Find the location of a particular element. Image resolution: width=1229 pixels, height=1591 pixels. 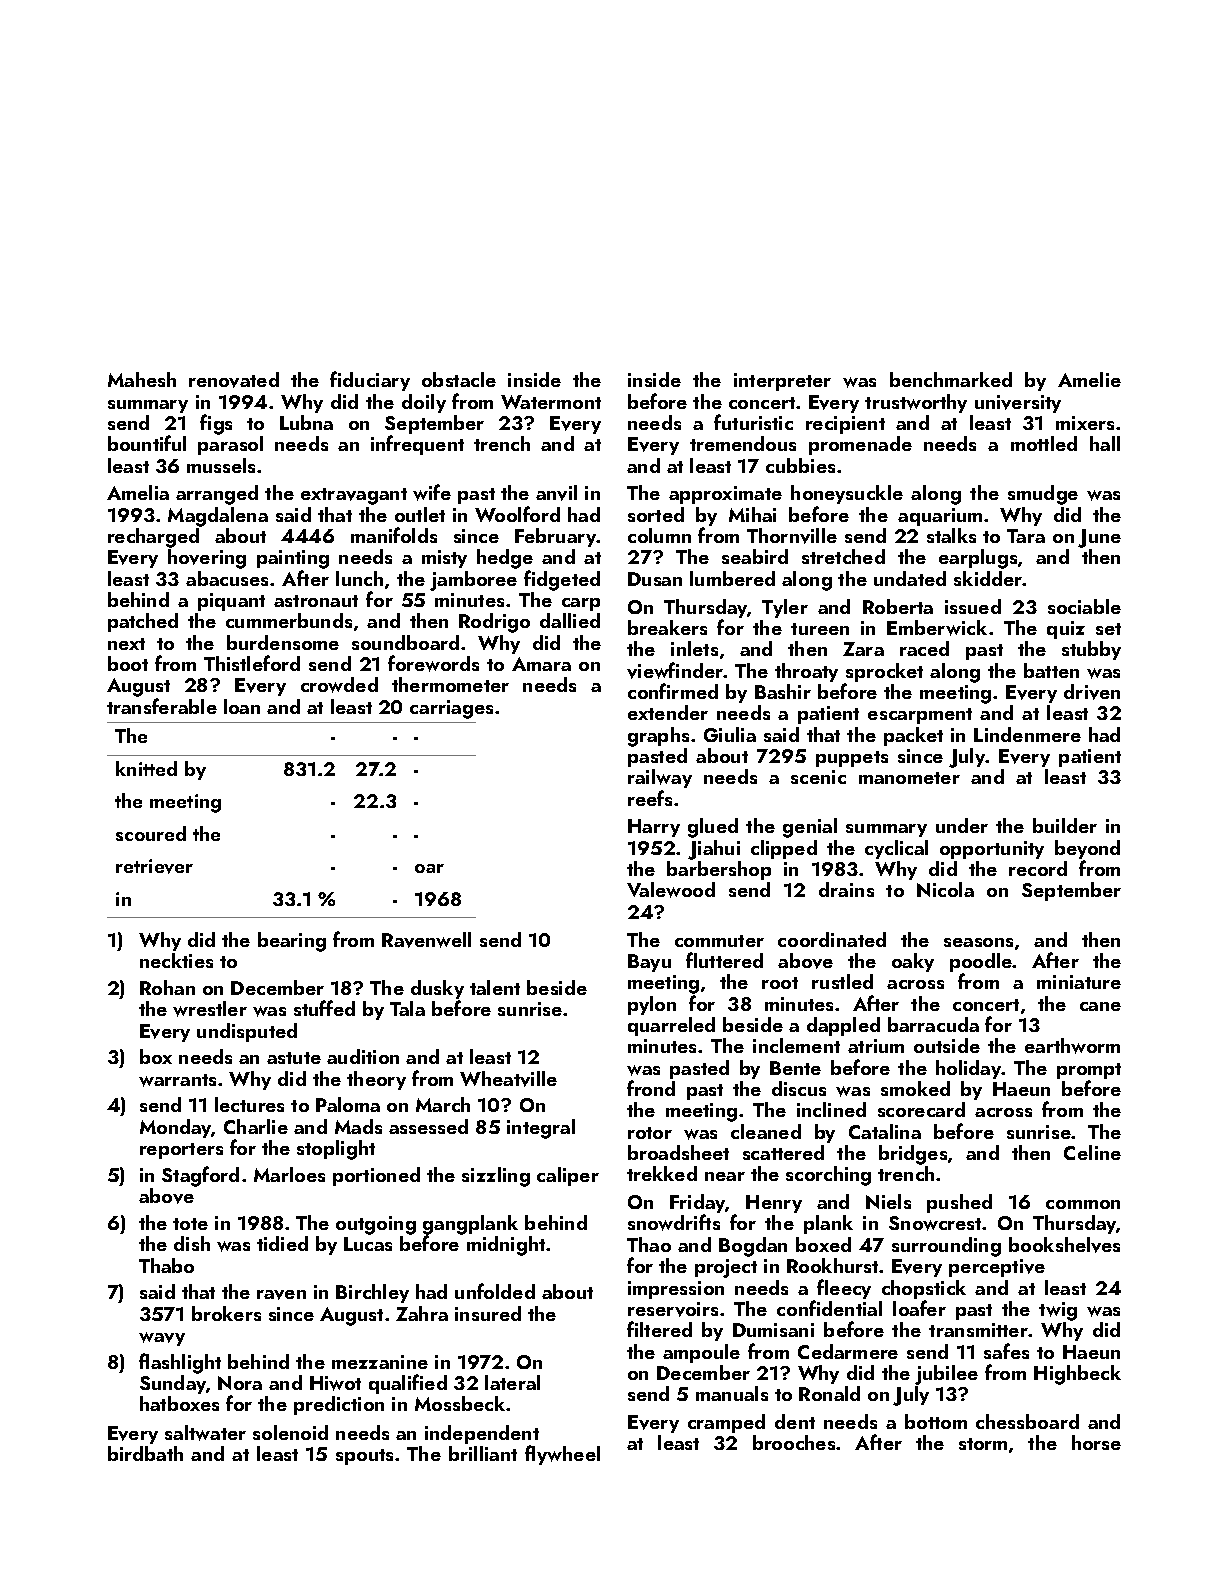

reefs is located at coordinates (650, 798).
